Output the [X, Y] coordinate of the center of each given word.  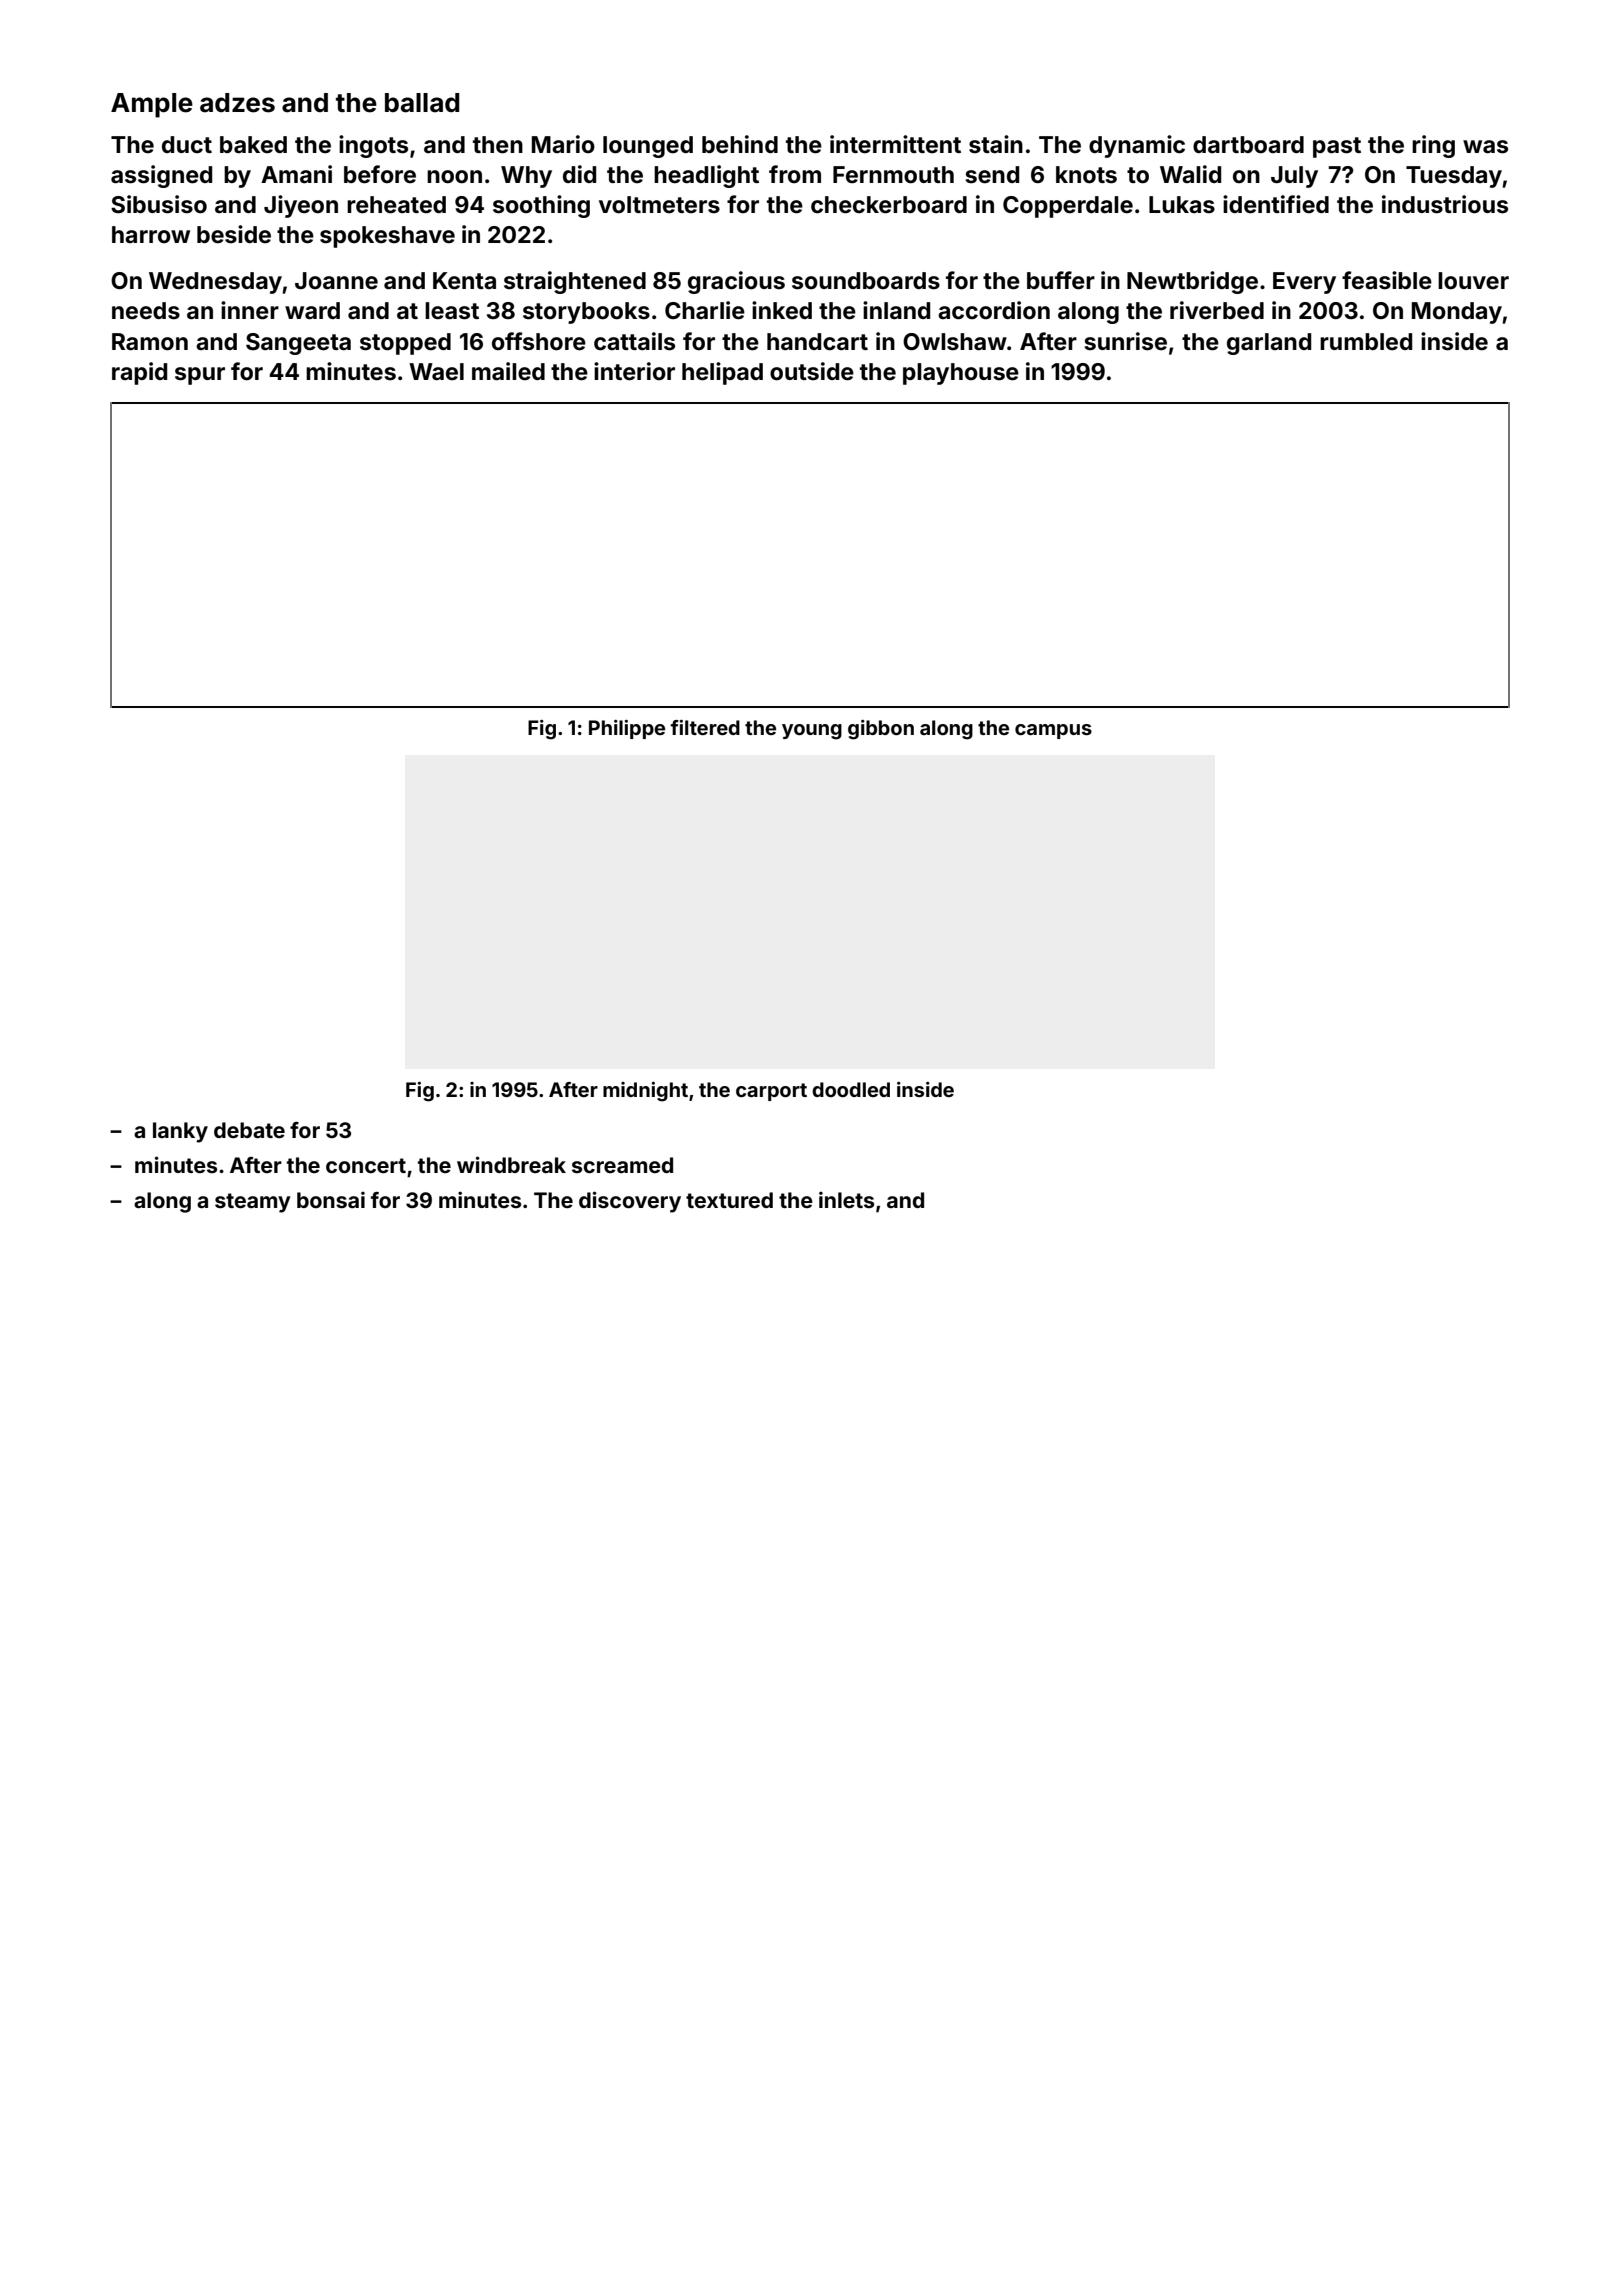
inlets [846, 1199]
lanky [180, 1132]
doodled [851, 1089]
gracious [736, 282]
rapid [139, 373]
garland [1269, 344]
